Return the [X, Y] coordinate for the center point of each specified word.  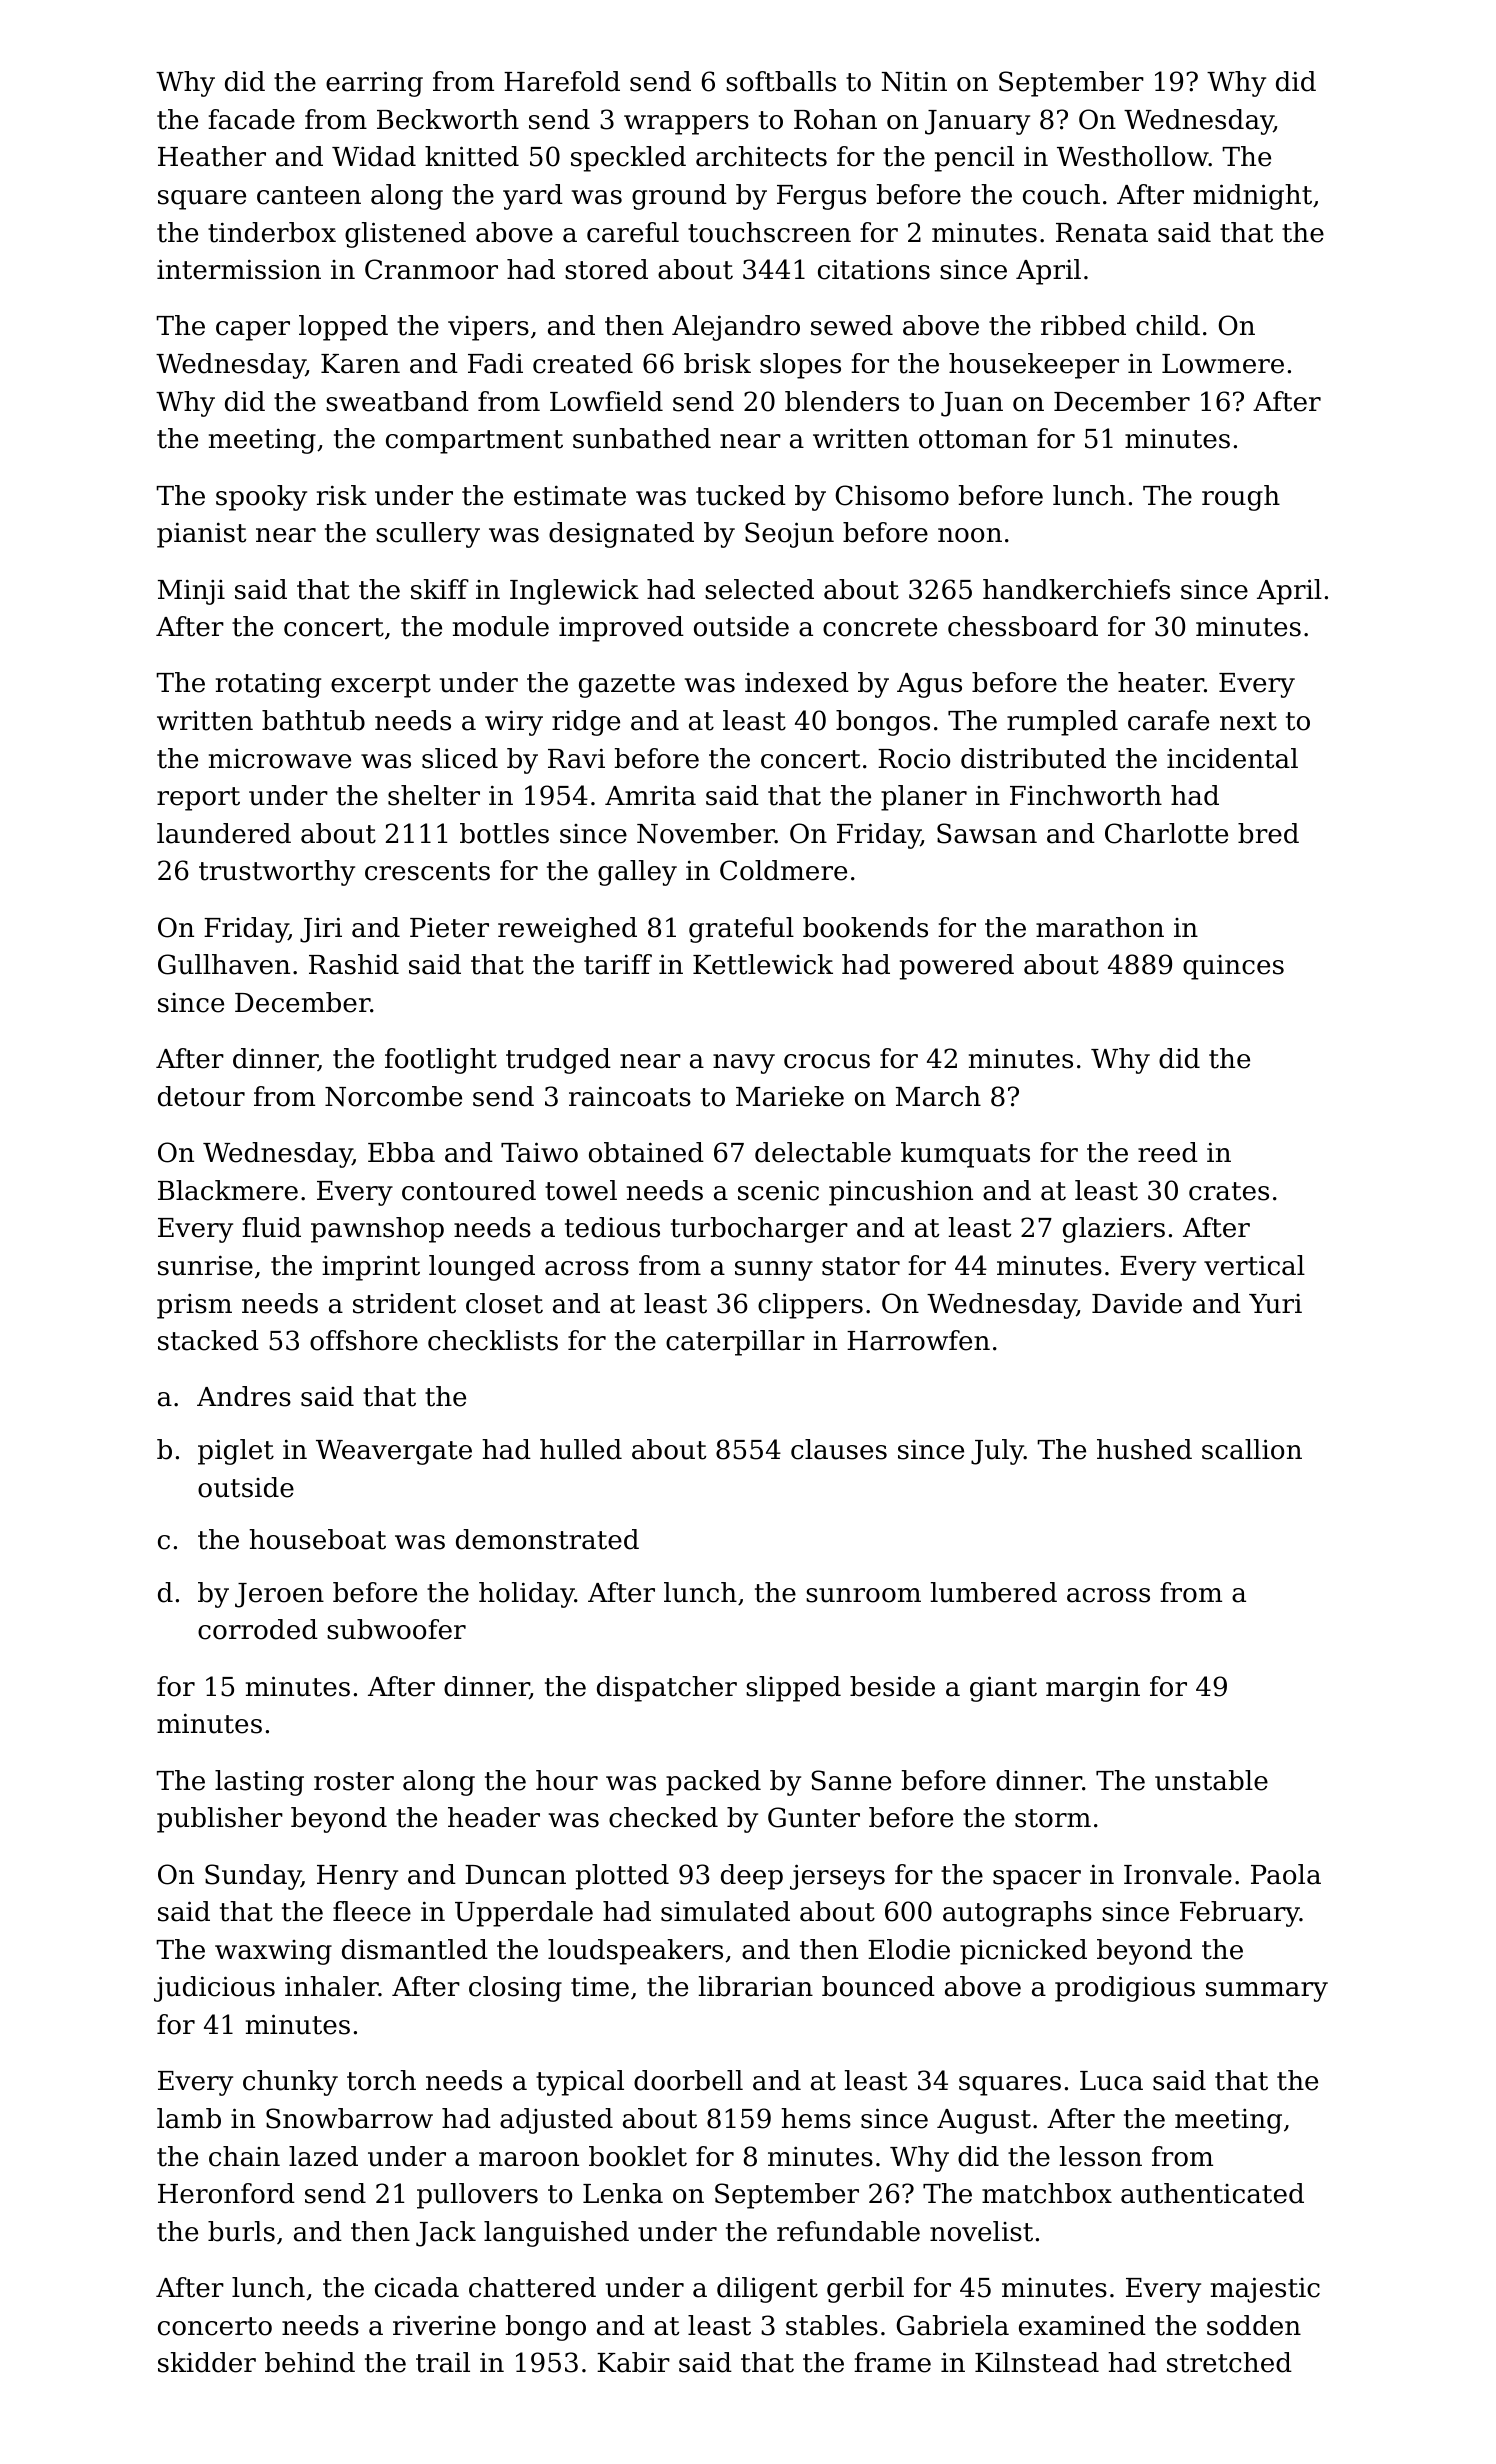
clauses [839, 1449]
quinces [1233, 967]
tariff [618, 964]
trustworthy [277, 873]
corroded [258, 1629]
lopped [343, 328]
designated [621, 535]
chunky [290, 2083]
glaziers [1114, 1230]
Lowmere [1223, 364]
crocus [827, 1061]
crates [1229, 1191]
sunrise [205, 1265]
